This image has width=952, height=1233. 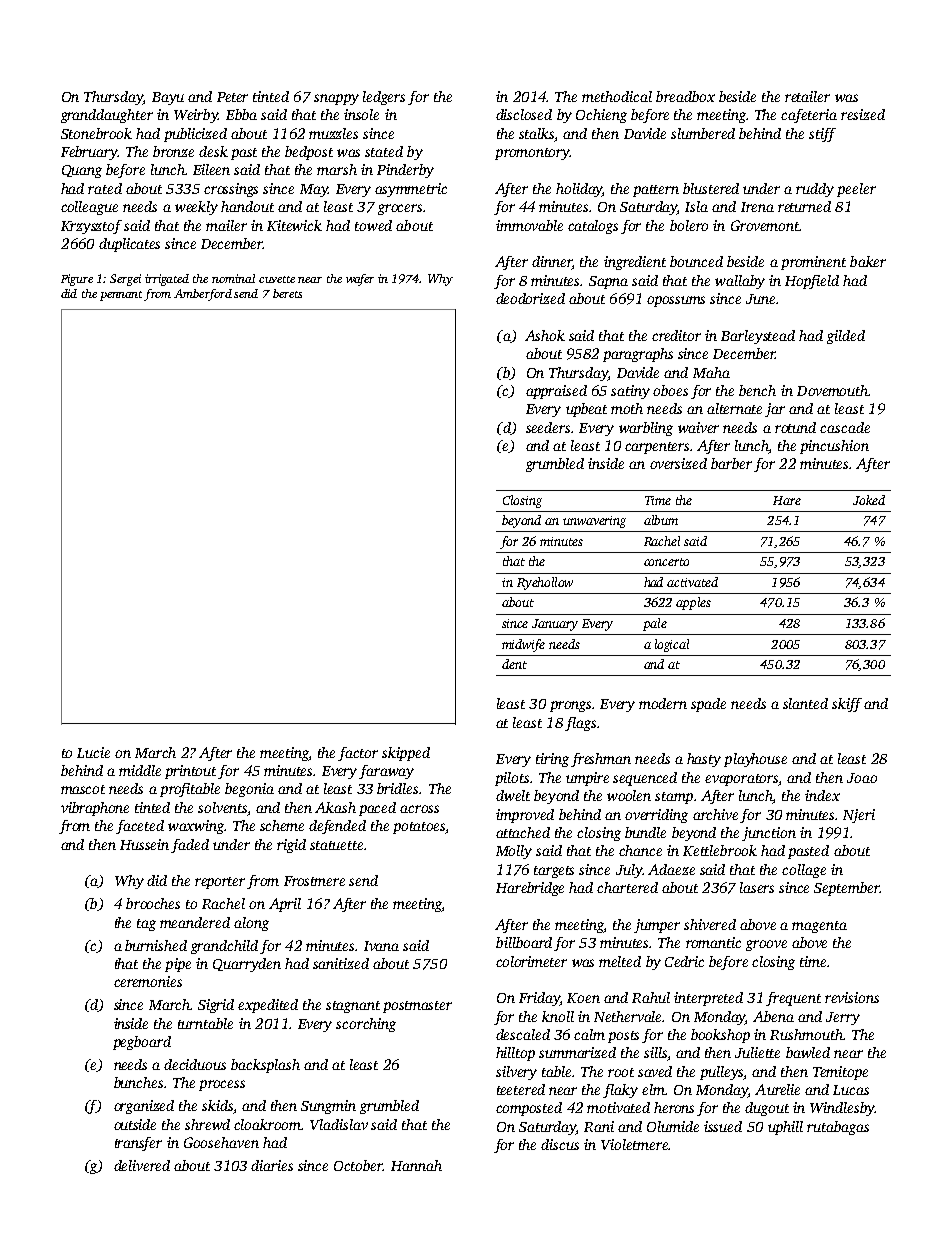 What do you see at coordinates (548, 427) in the image?
I see `seeders` at bounding box center [548, 427].
